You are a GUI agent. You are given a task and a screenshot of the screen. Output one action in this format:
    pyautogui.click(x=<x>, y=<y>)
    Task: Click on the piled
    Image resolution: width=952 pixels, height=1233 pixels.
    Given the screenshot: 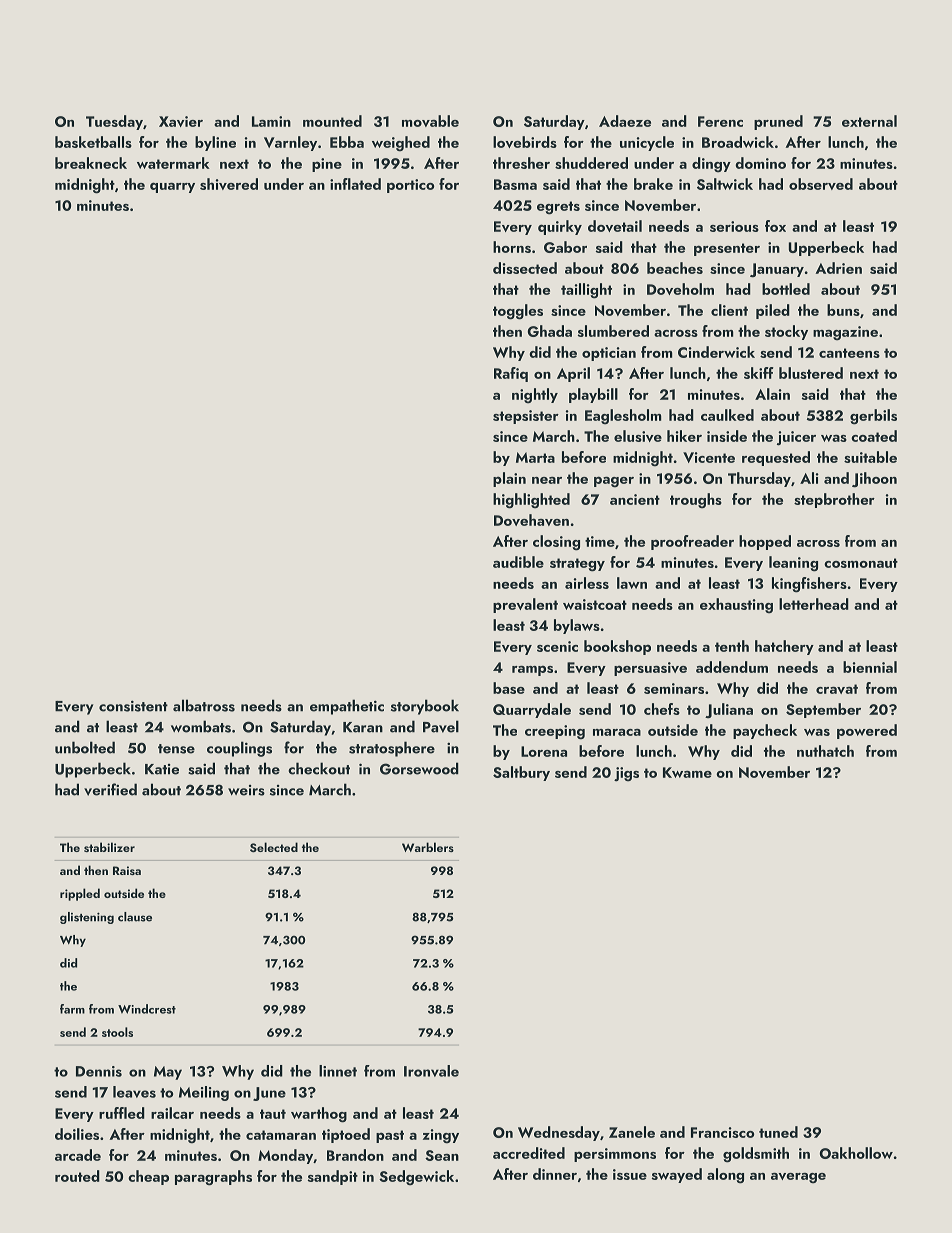 What is the action you would take?
    pyautogui.click(x=773, y=311)
